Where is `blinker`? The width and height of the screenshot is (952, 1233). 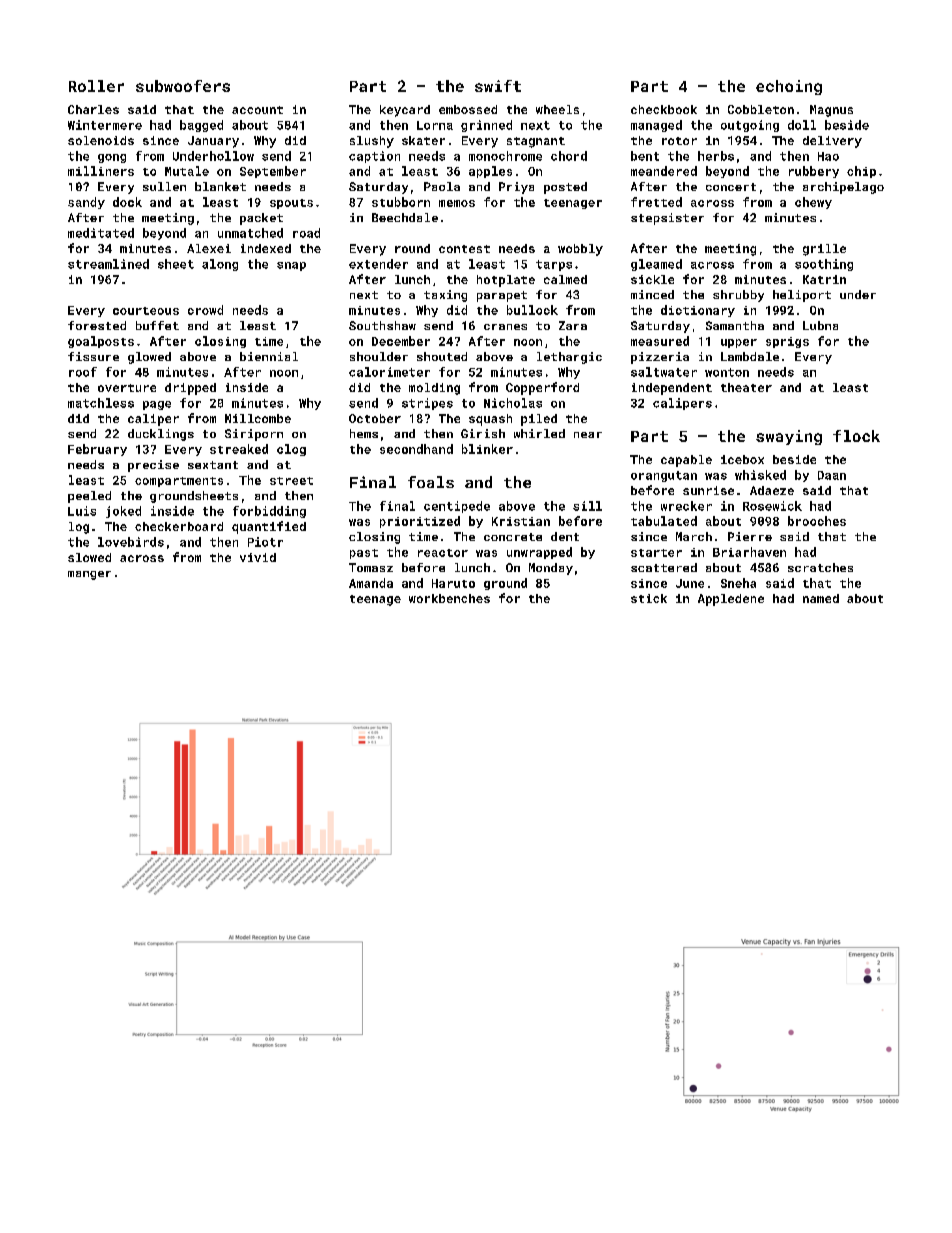
blinker is located at coordinates (487, 449).
